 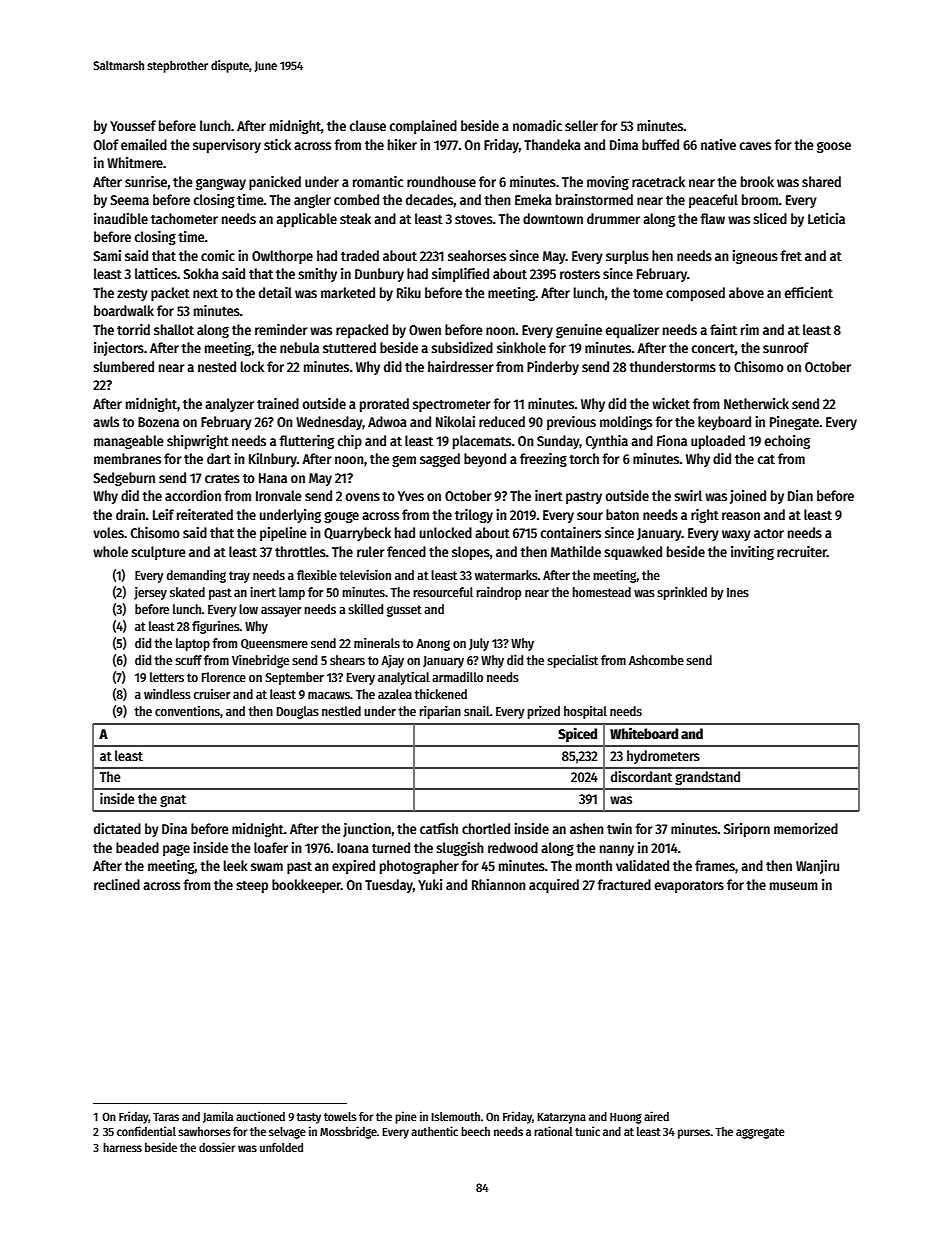 I want to click on museum, so click(x=794, y=886).
